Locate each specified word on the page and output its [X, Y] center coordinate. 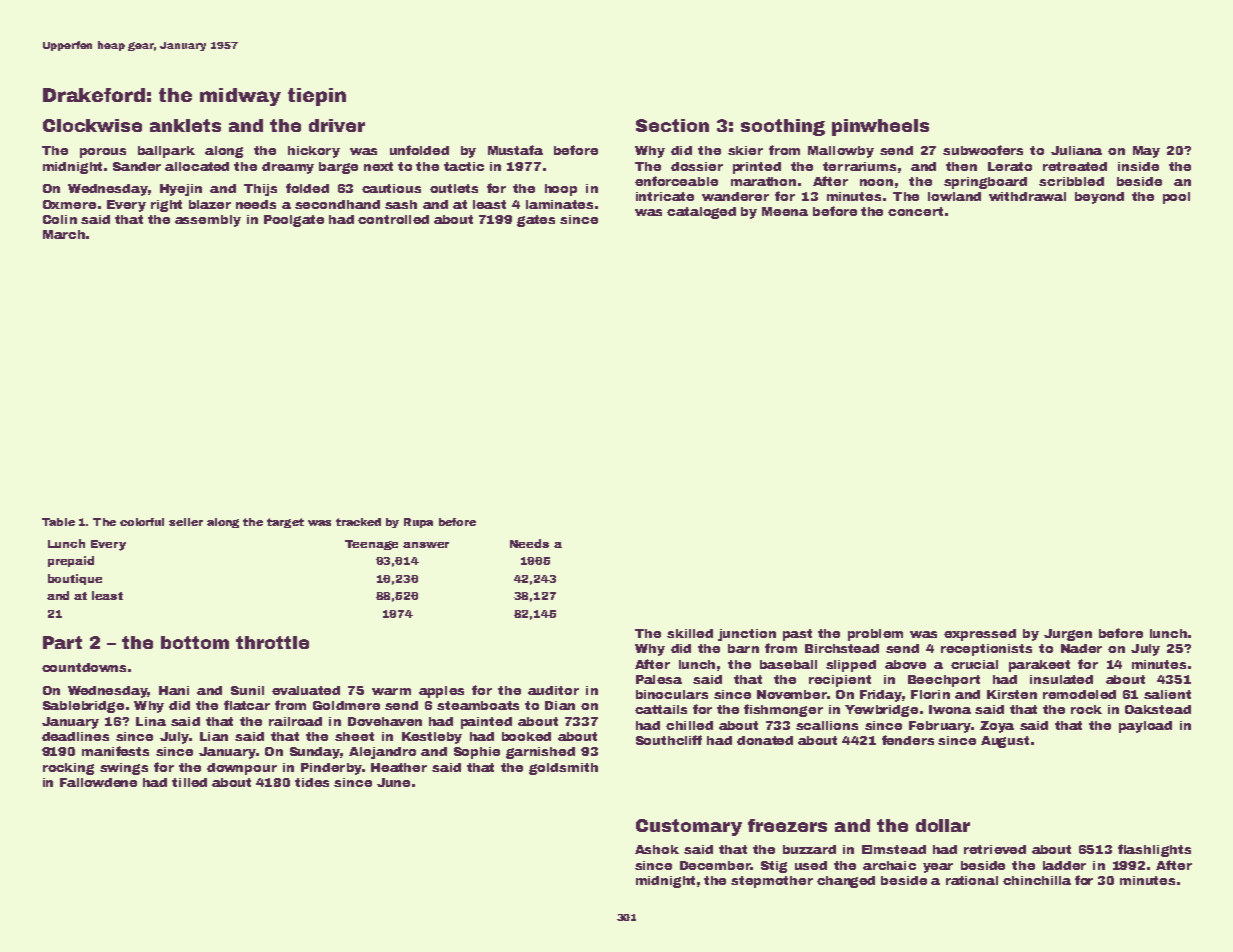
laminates [559, 204]
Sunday [315, 753]
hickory [314, 152]
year [938, 868]
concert [915, 211]
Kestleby [432, 738]
